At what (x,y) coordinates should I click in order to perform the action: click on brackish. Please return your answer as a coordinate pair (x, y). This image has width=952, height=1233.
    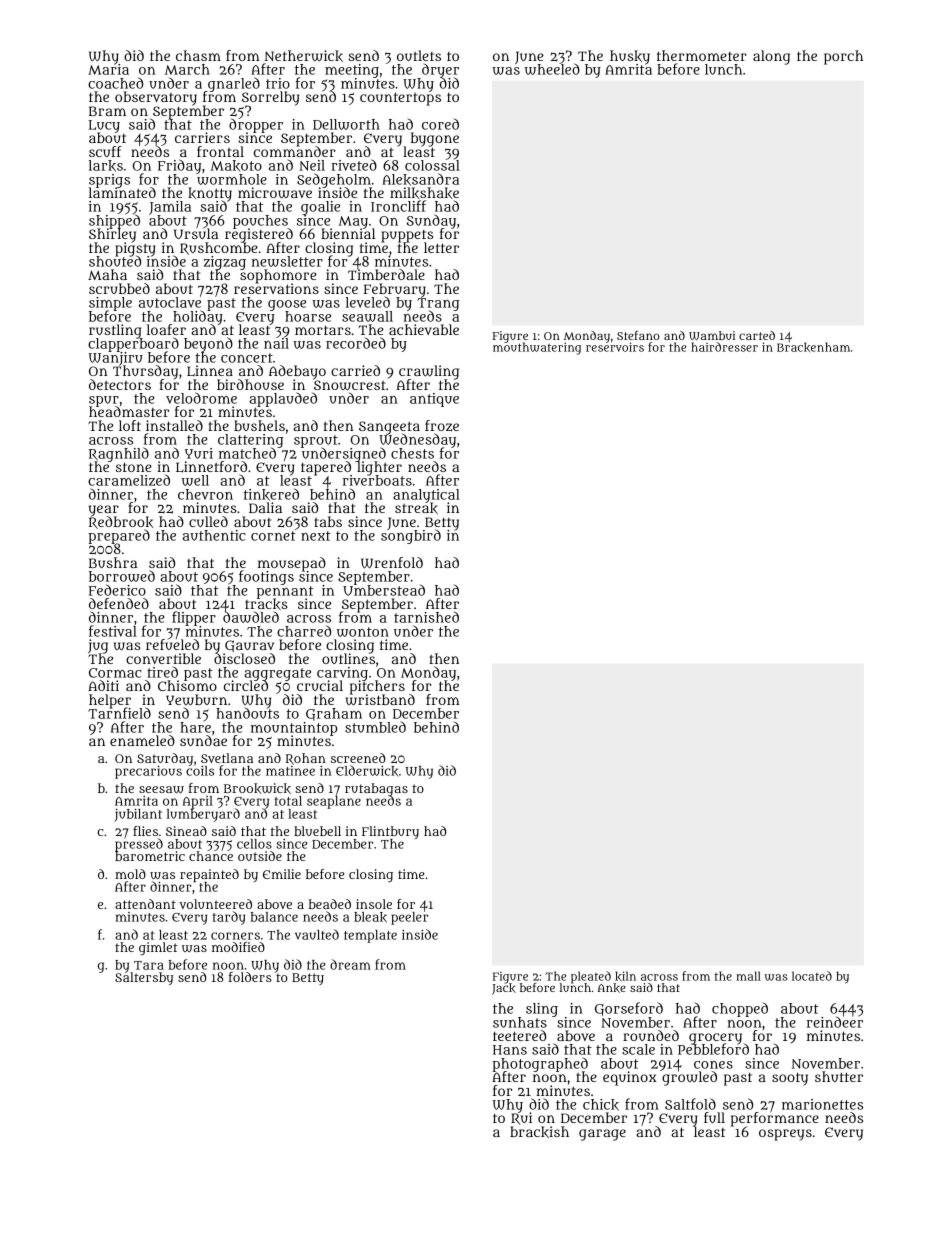
    Looking at the image, I should click on (539, 1132).
